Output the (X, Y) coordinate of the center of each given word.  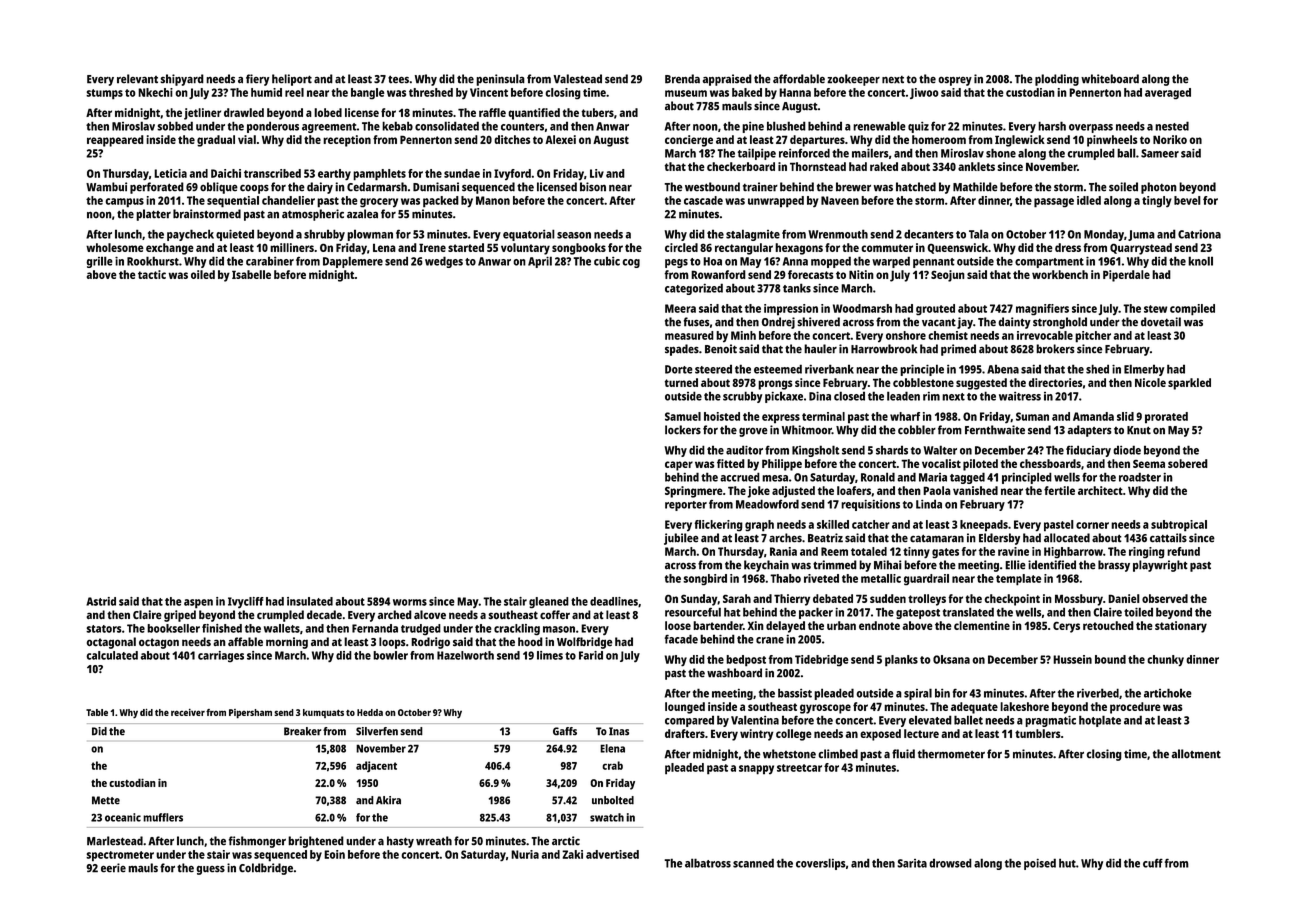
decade (324, 614)
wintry (756, 735)
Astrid (101, 601)
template (1019, 580)
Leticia (170, 173)
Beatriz (825, 538)
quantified (534, 114)
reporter (686, 506)
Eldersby (999, 539)
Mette (106, 800)
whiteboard (1110, 79)
